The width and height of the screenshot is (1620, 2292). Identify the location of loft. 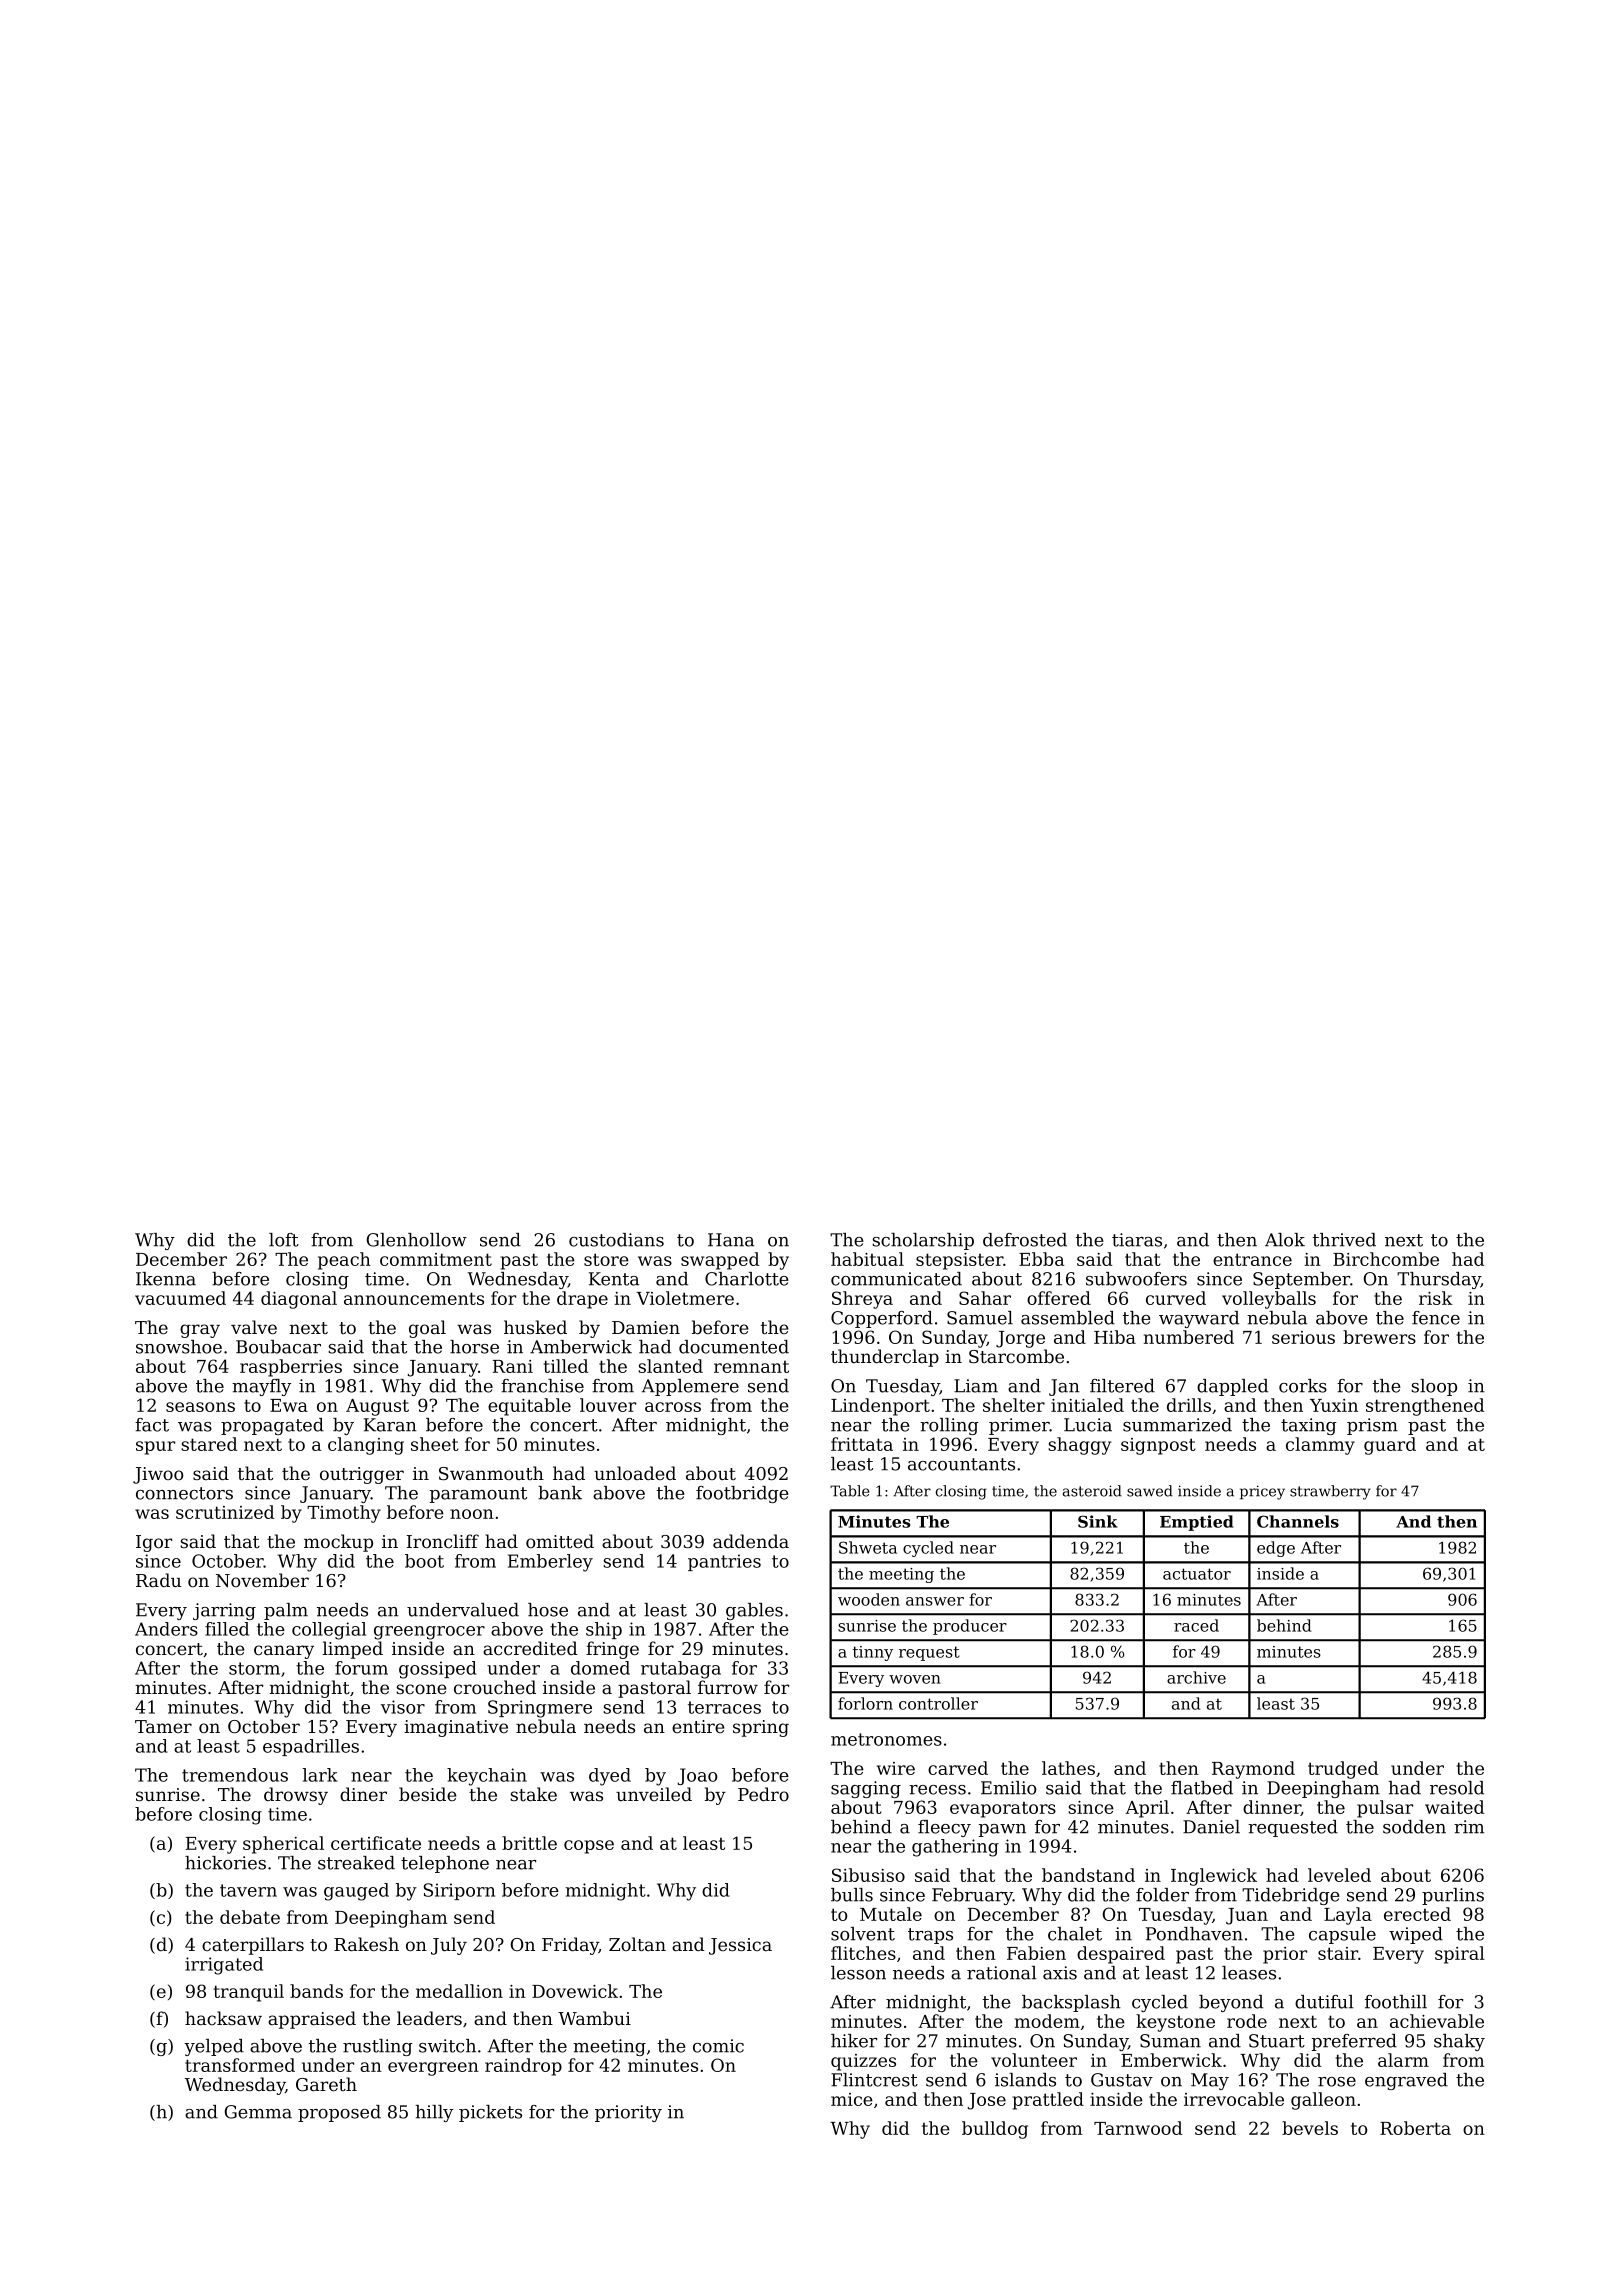
(284, 1240).
